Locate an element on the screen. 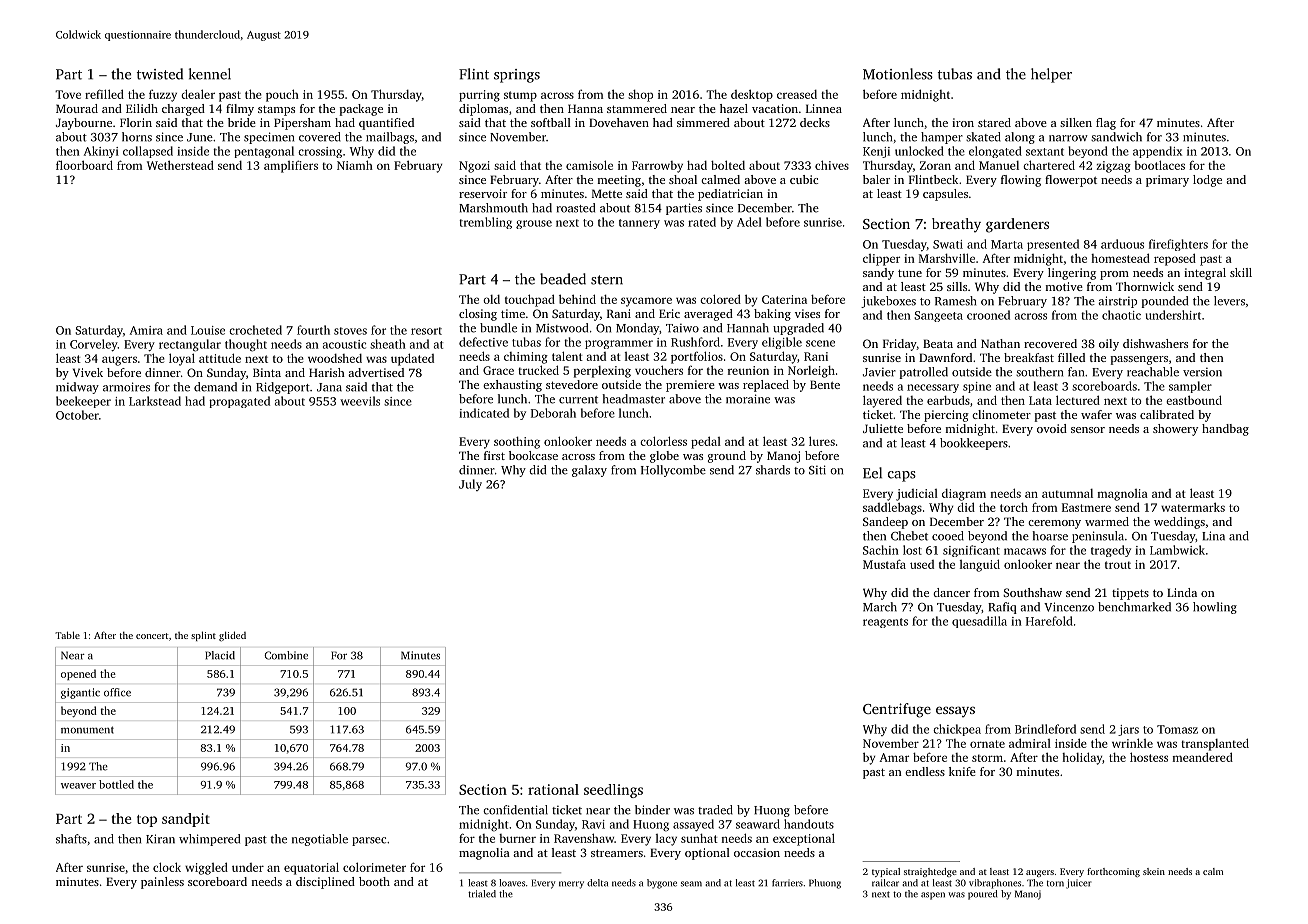 This screenshot has width=1308, height=924. pouch is located at coordinates (282, 95).
